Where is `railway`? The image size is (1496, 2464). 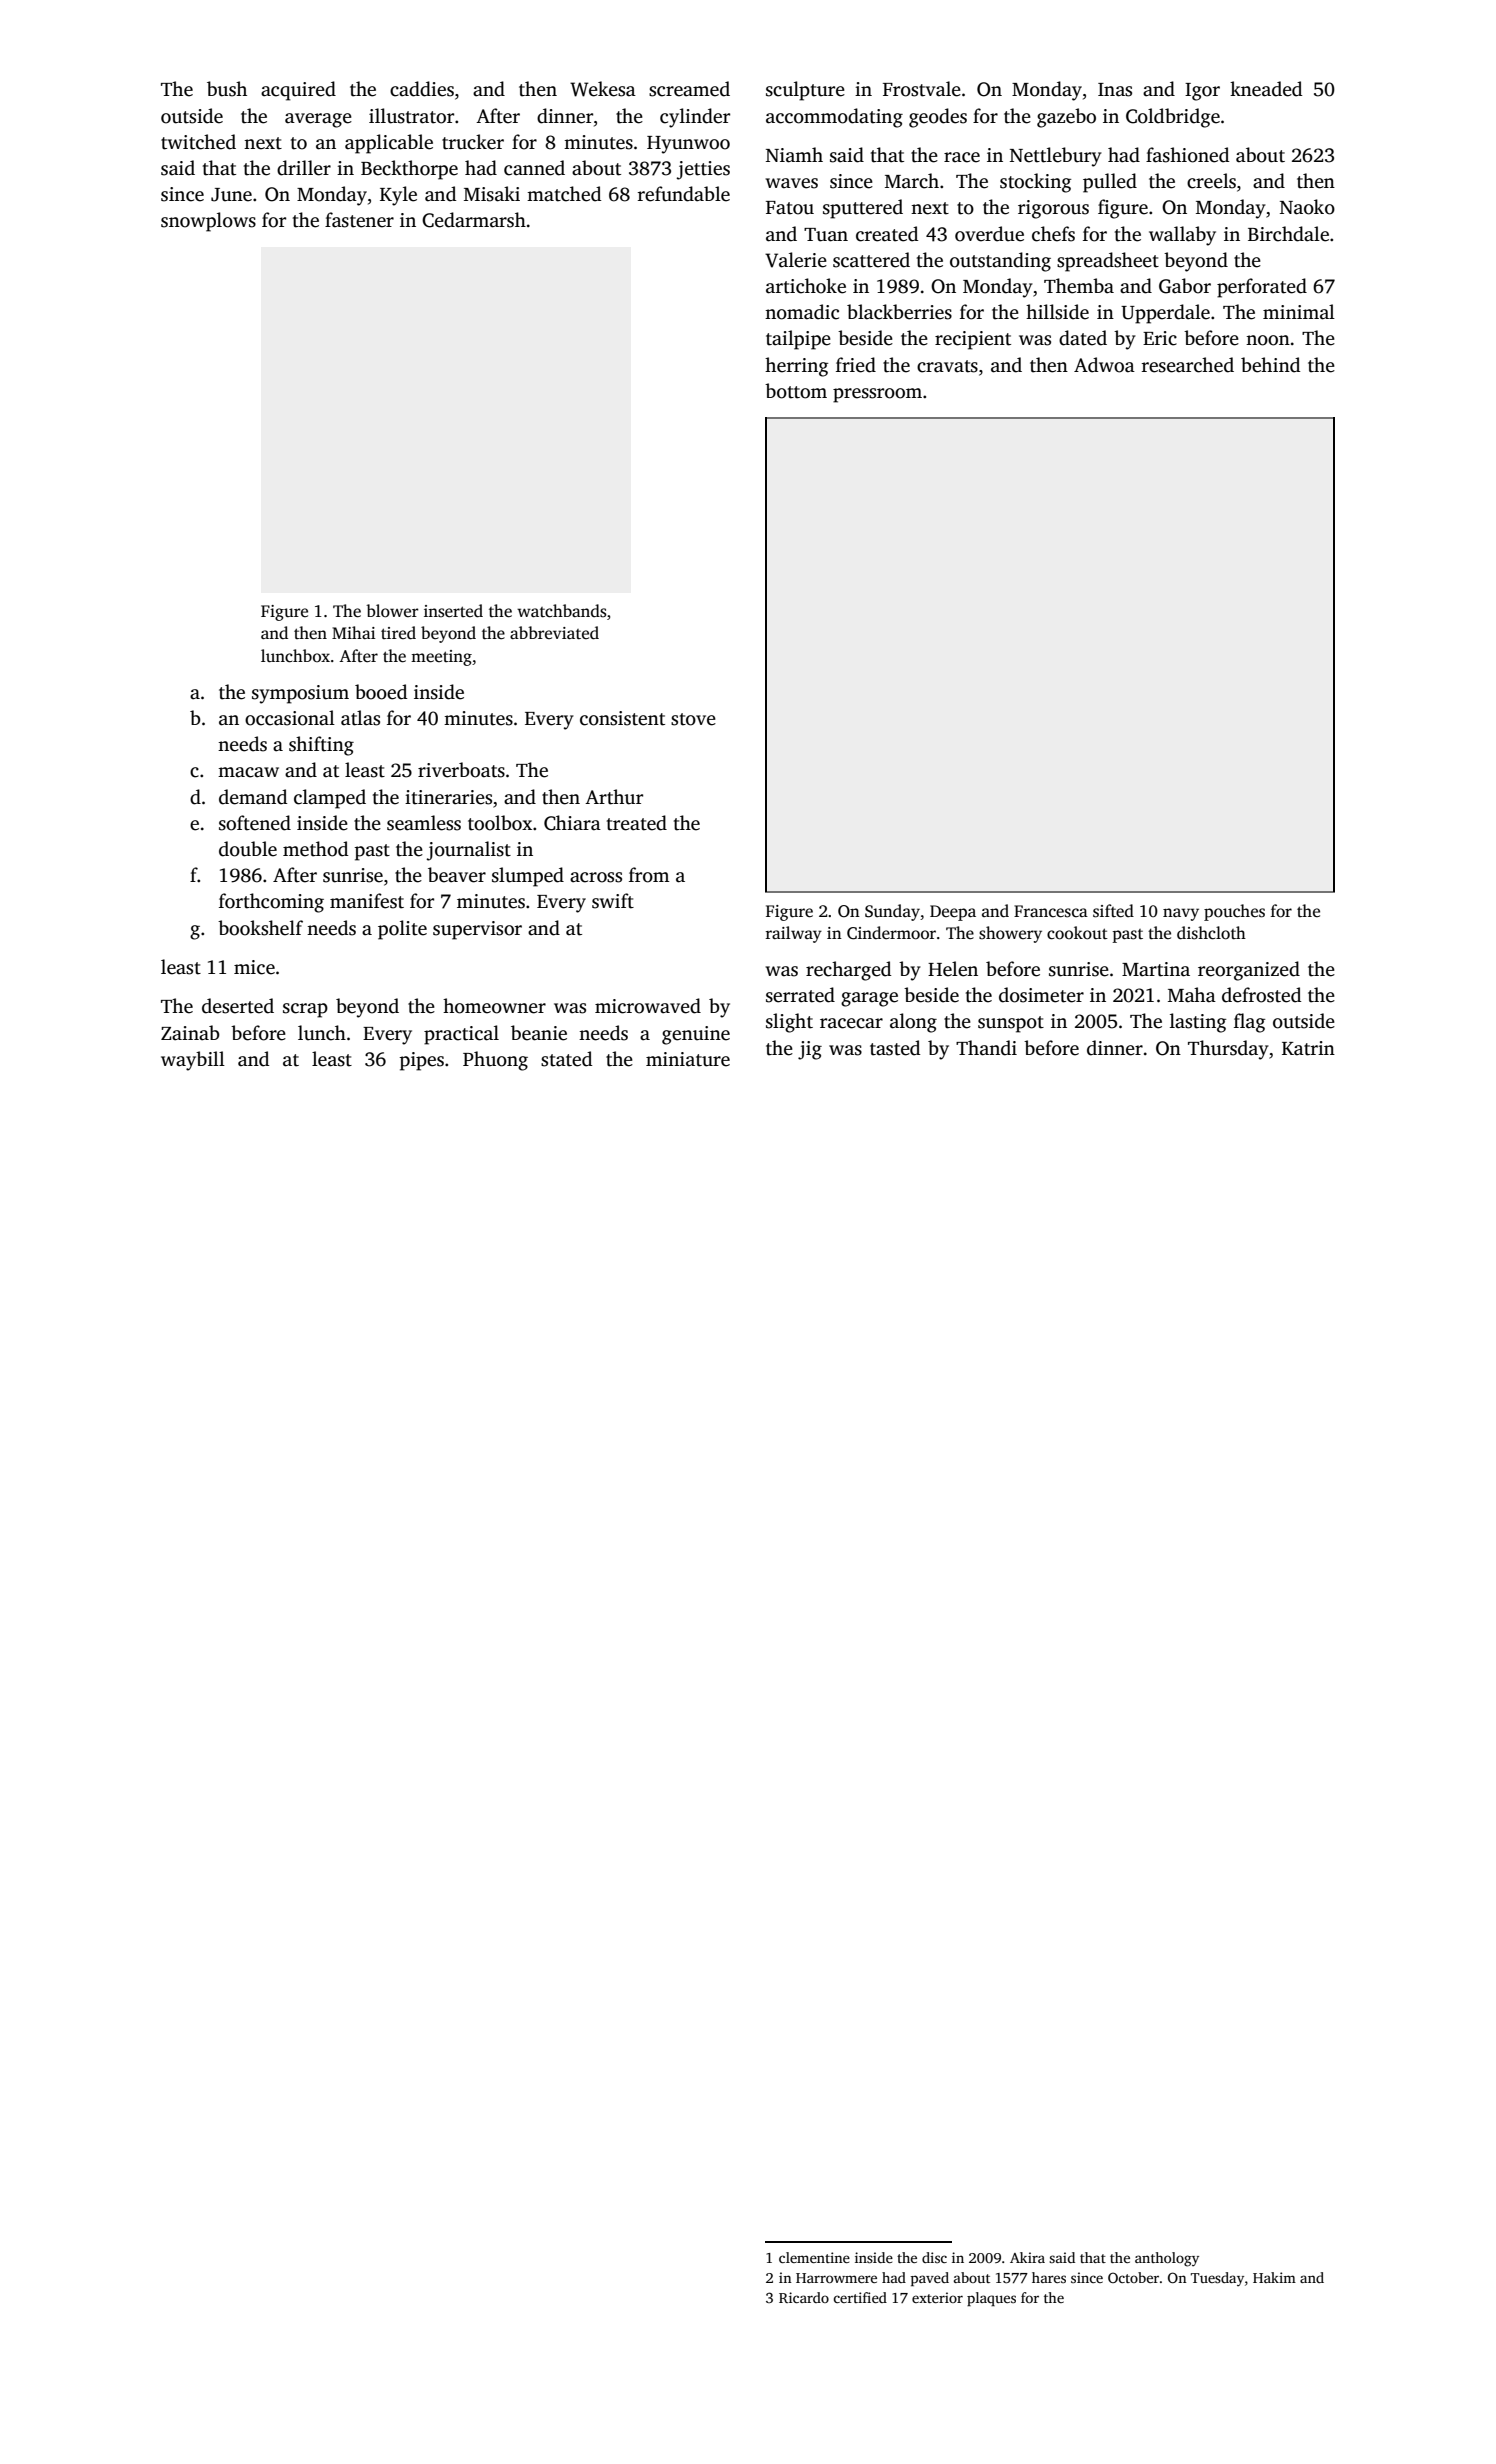 railway is located at coordinates (794, 934).
